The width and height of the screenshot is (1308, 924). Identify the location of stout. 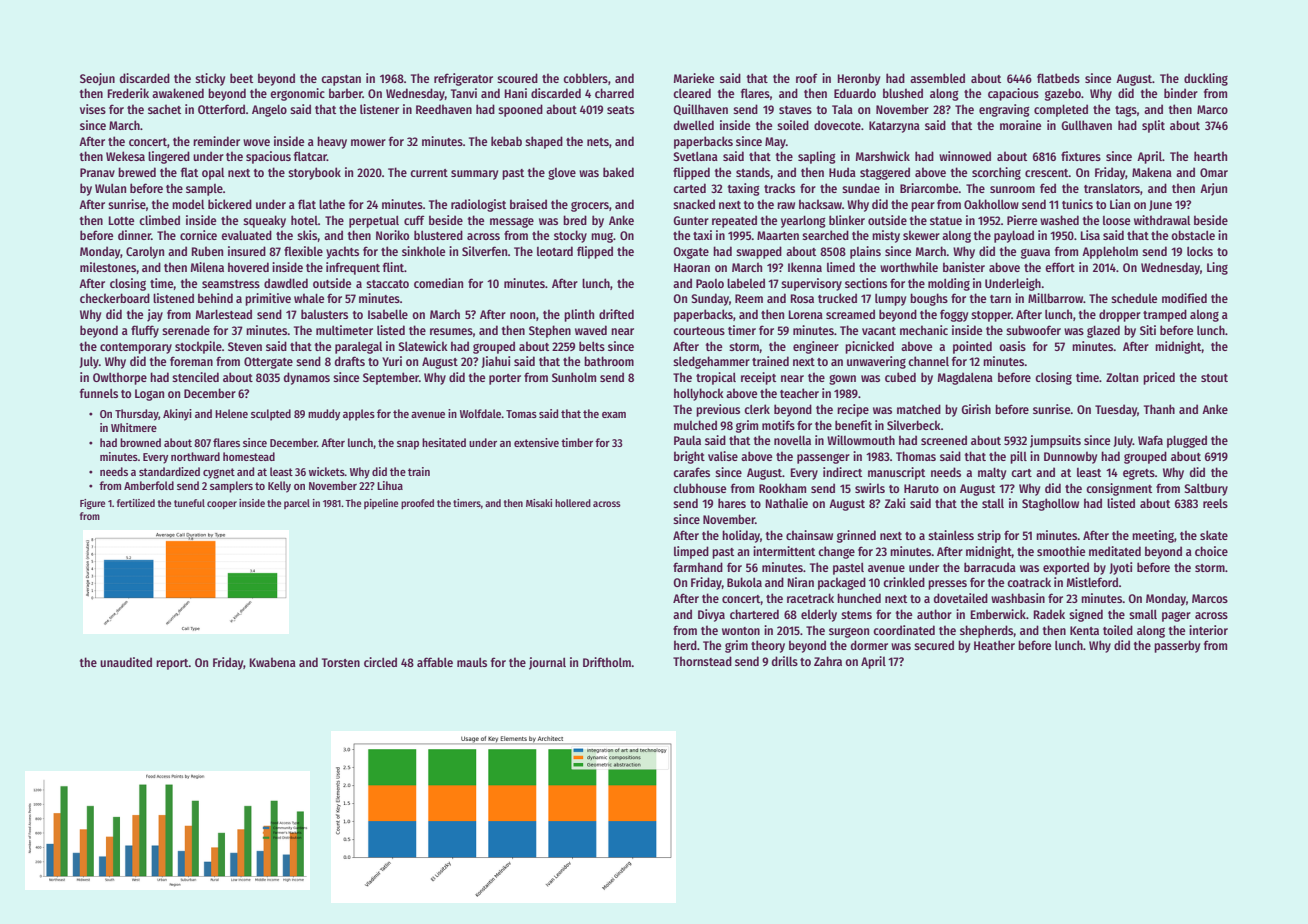
(1214, 378).
